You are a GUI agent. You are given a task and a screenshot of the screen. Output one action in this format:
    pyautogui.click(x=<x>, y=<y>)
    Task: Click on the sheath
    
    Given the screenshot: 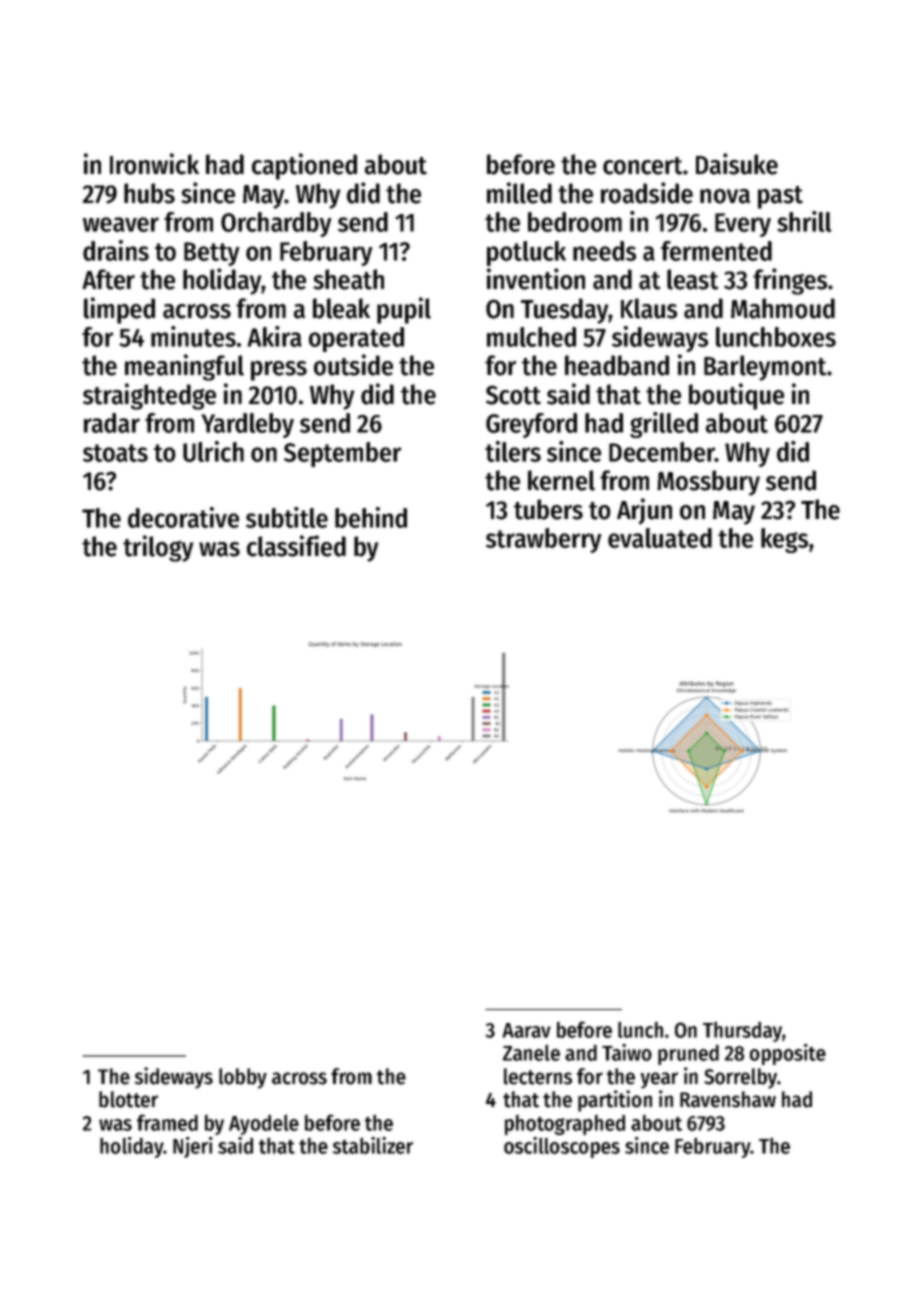 What is the action you would take?
    pyautogui.click(x=348, y=279)
